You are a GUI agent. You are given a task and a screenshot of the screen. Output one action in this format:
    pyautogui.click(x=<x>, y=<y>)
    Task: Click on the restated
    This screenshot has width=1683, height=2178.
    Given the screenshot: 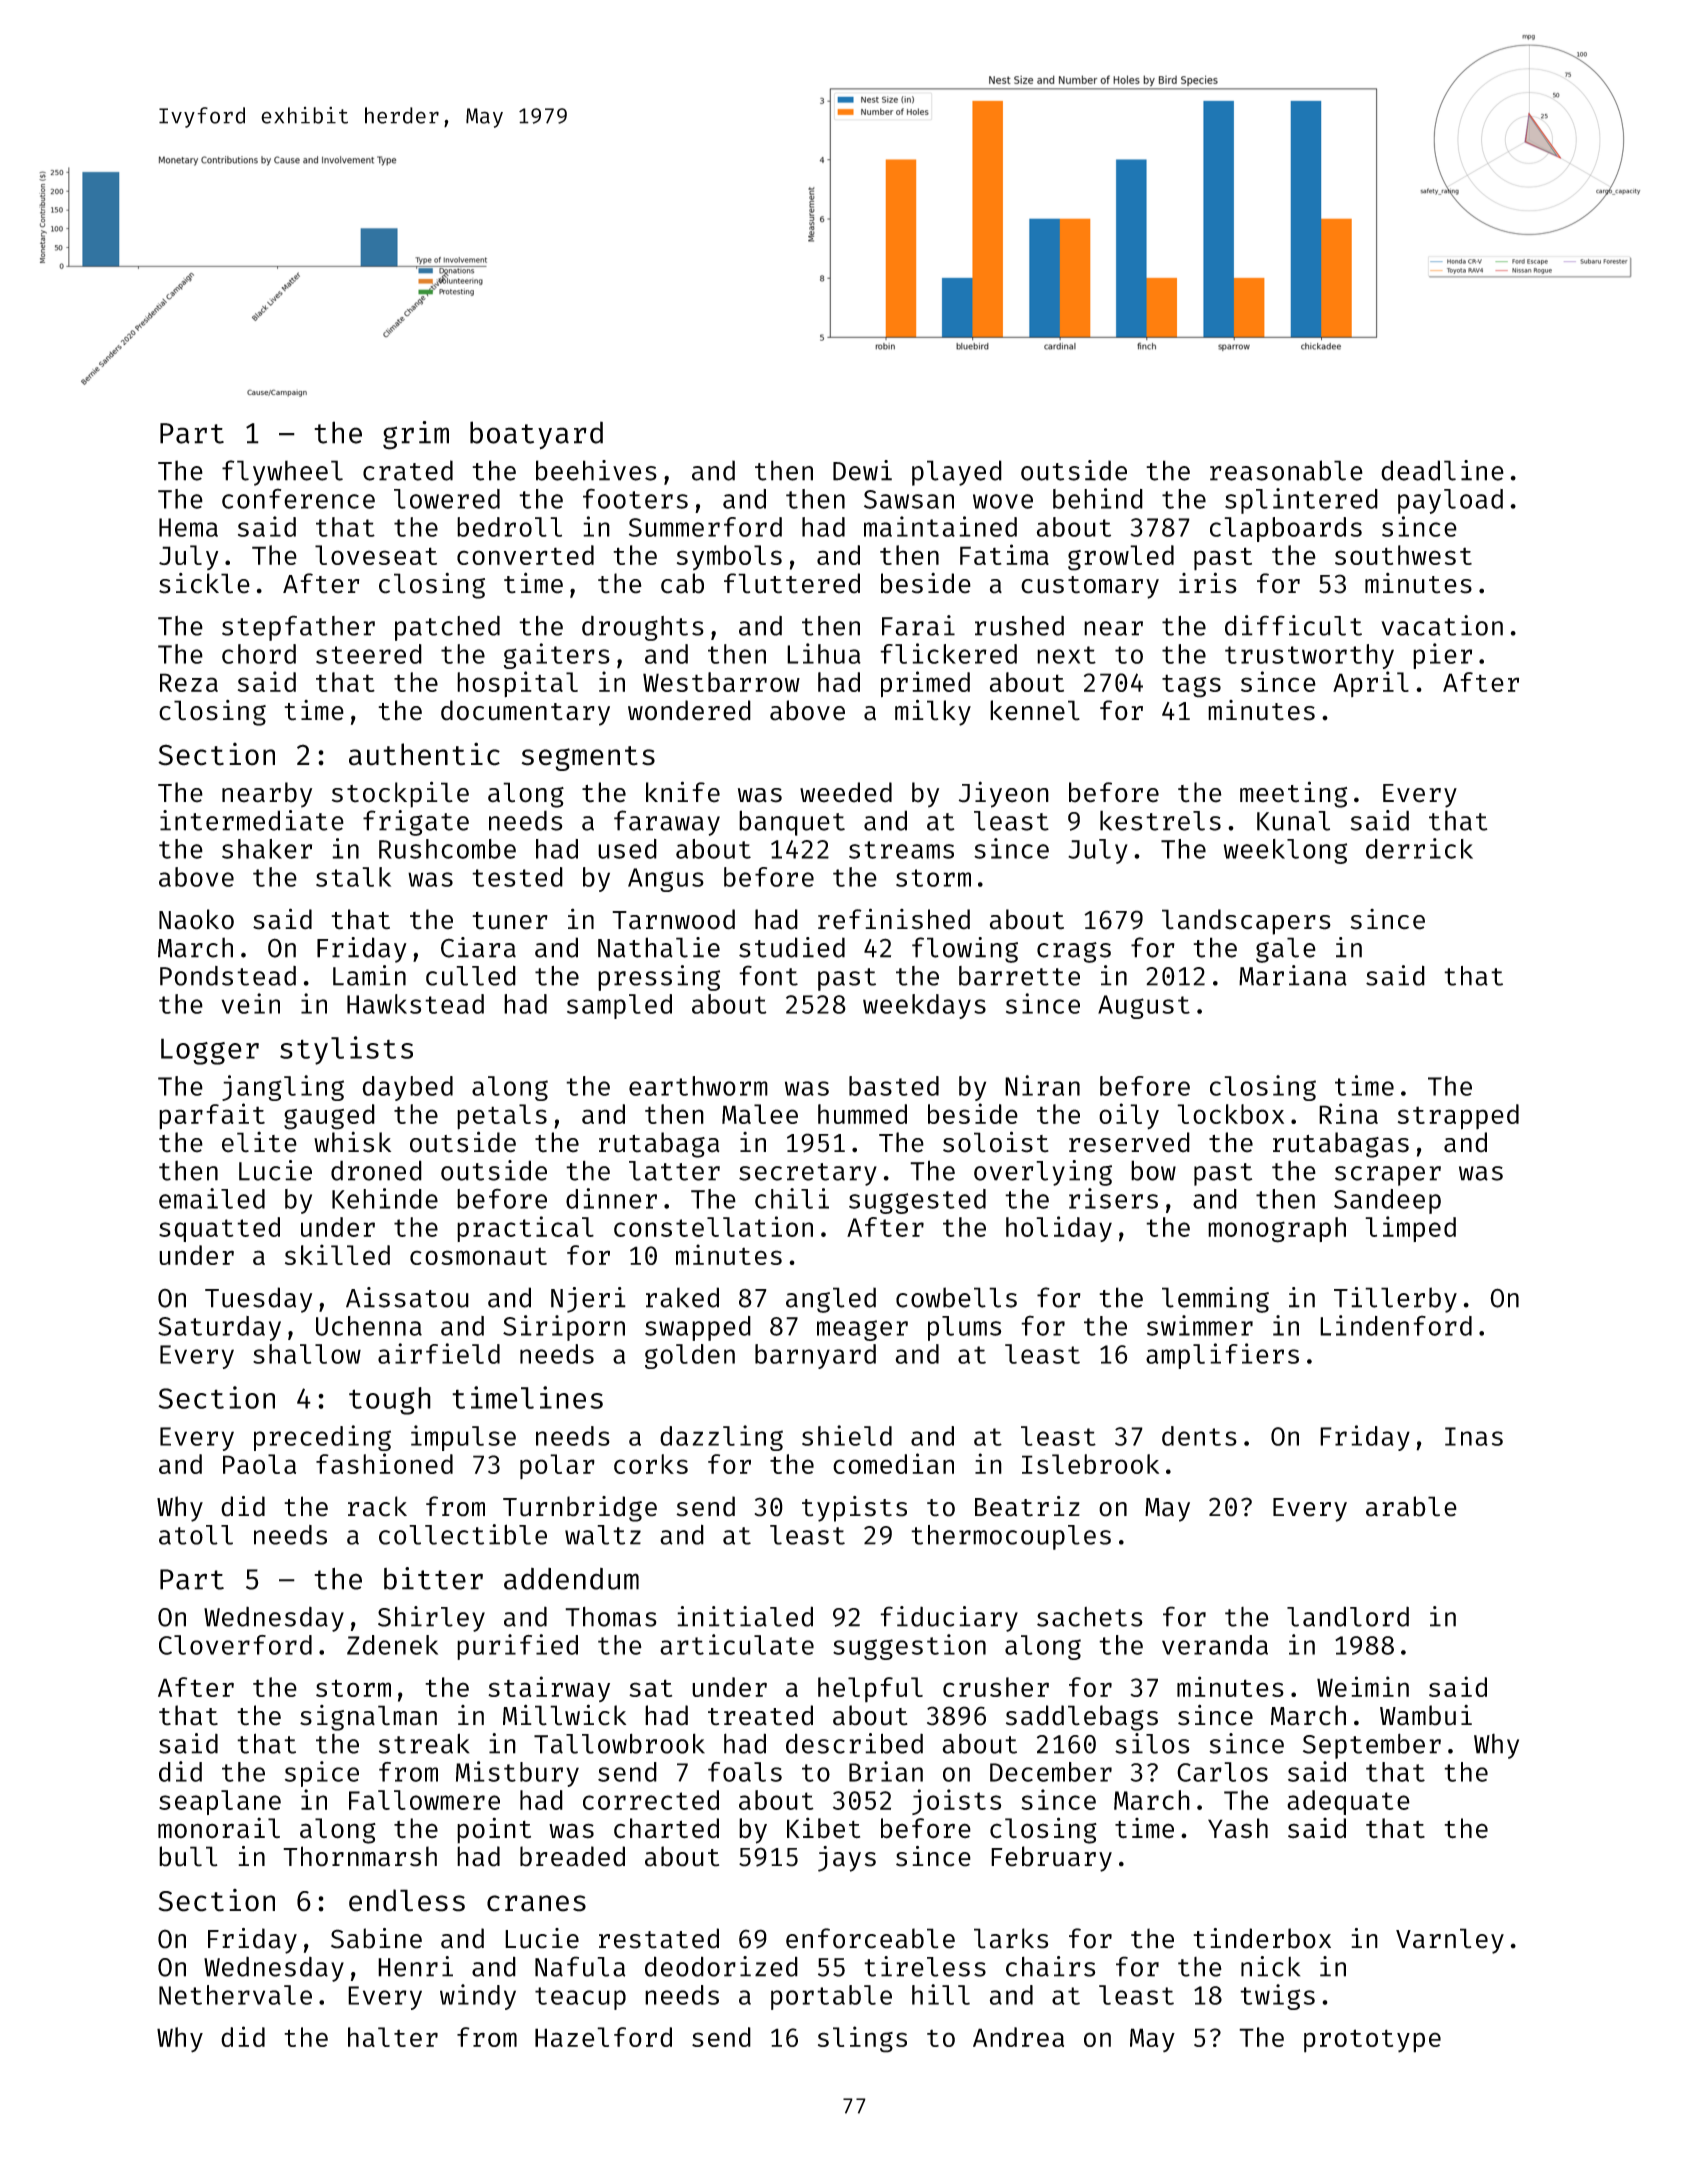 What is the action you would take?
    pyautogui.click(x=659, y=1938)
